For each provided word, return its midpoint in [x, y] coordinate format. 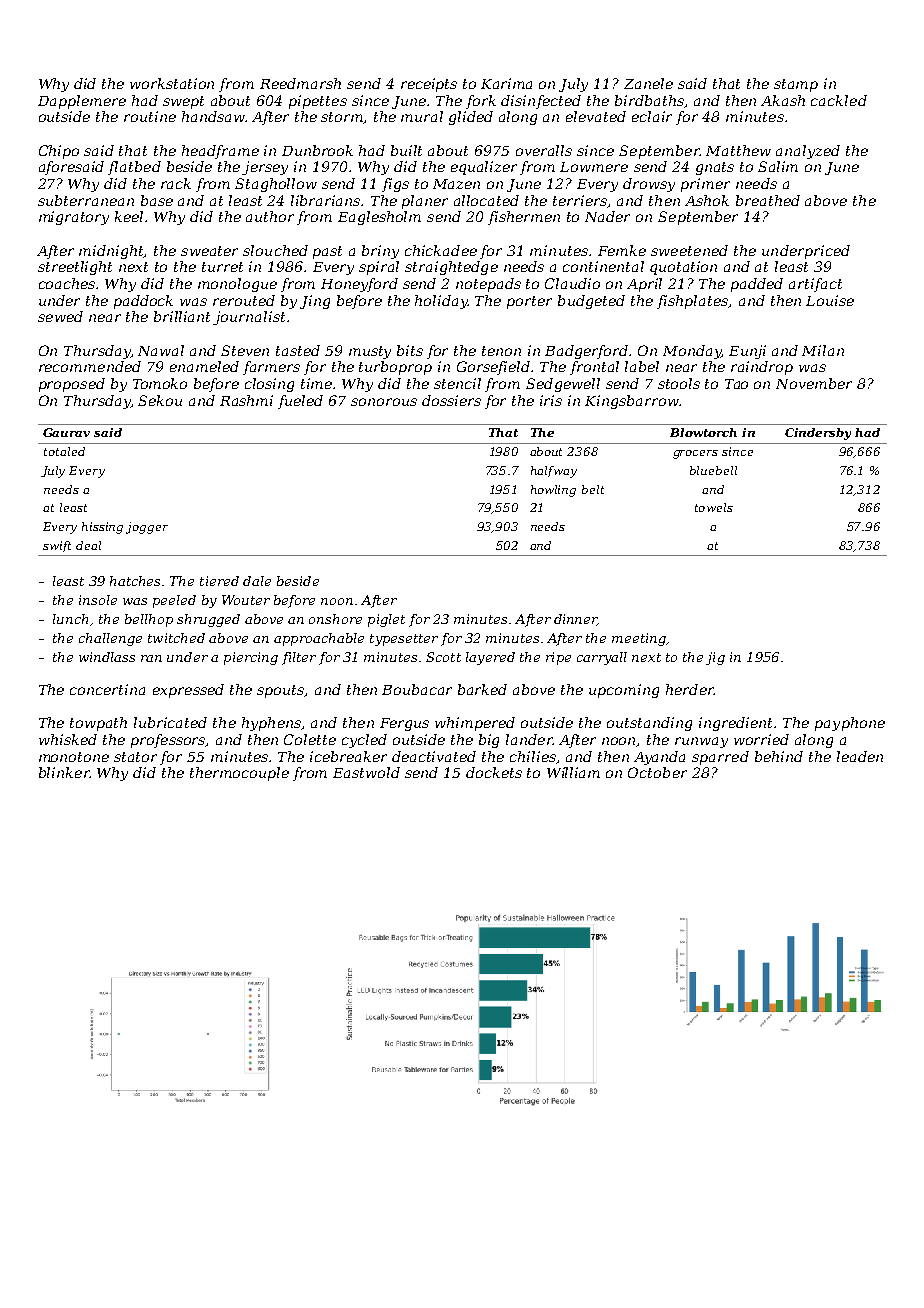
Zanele [648, 83]
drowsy [649, 185]
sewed [60, 316]
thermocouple [239, 774]
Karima [506, 83]
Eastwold [366, 772]
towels [714, 507]
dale [257, 581]
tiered [219, 581]
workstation [172, 83]
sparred [720, 758]
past [327, 252]
